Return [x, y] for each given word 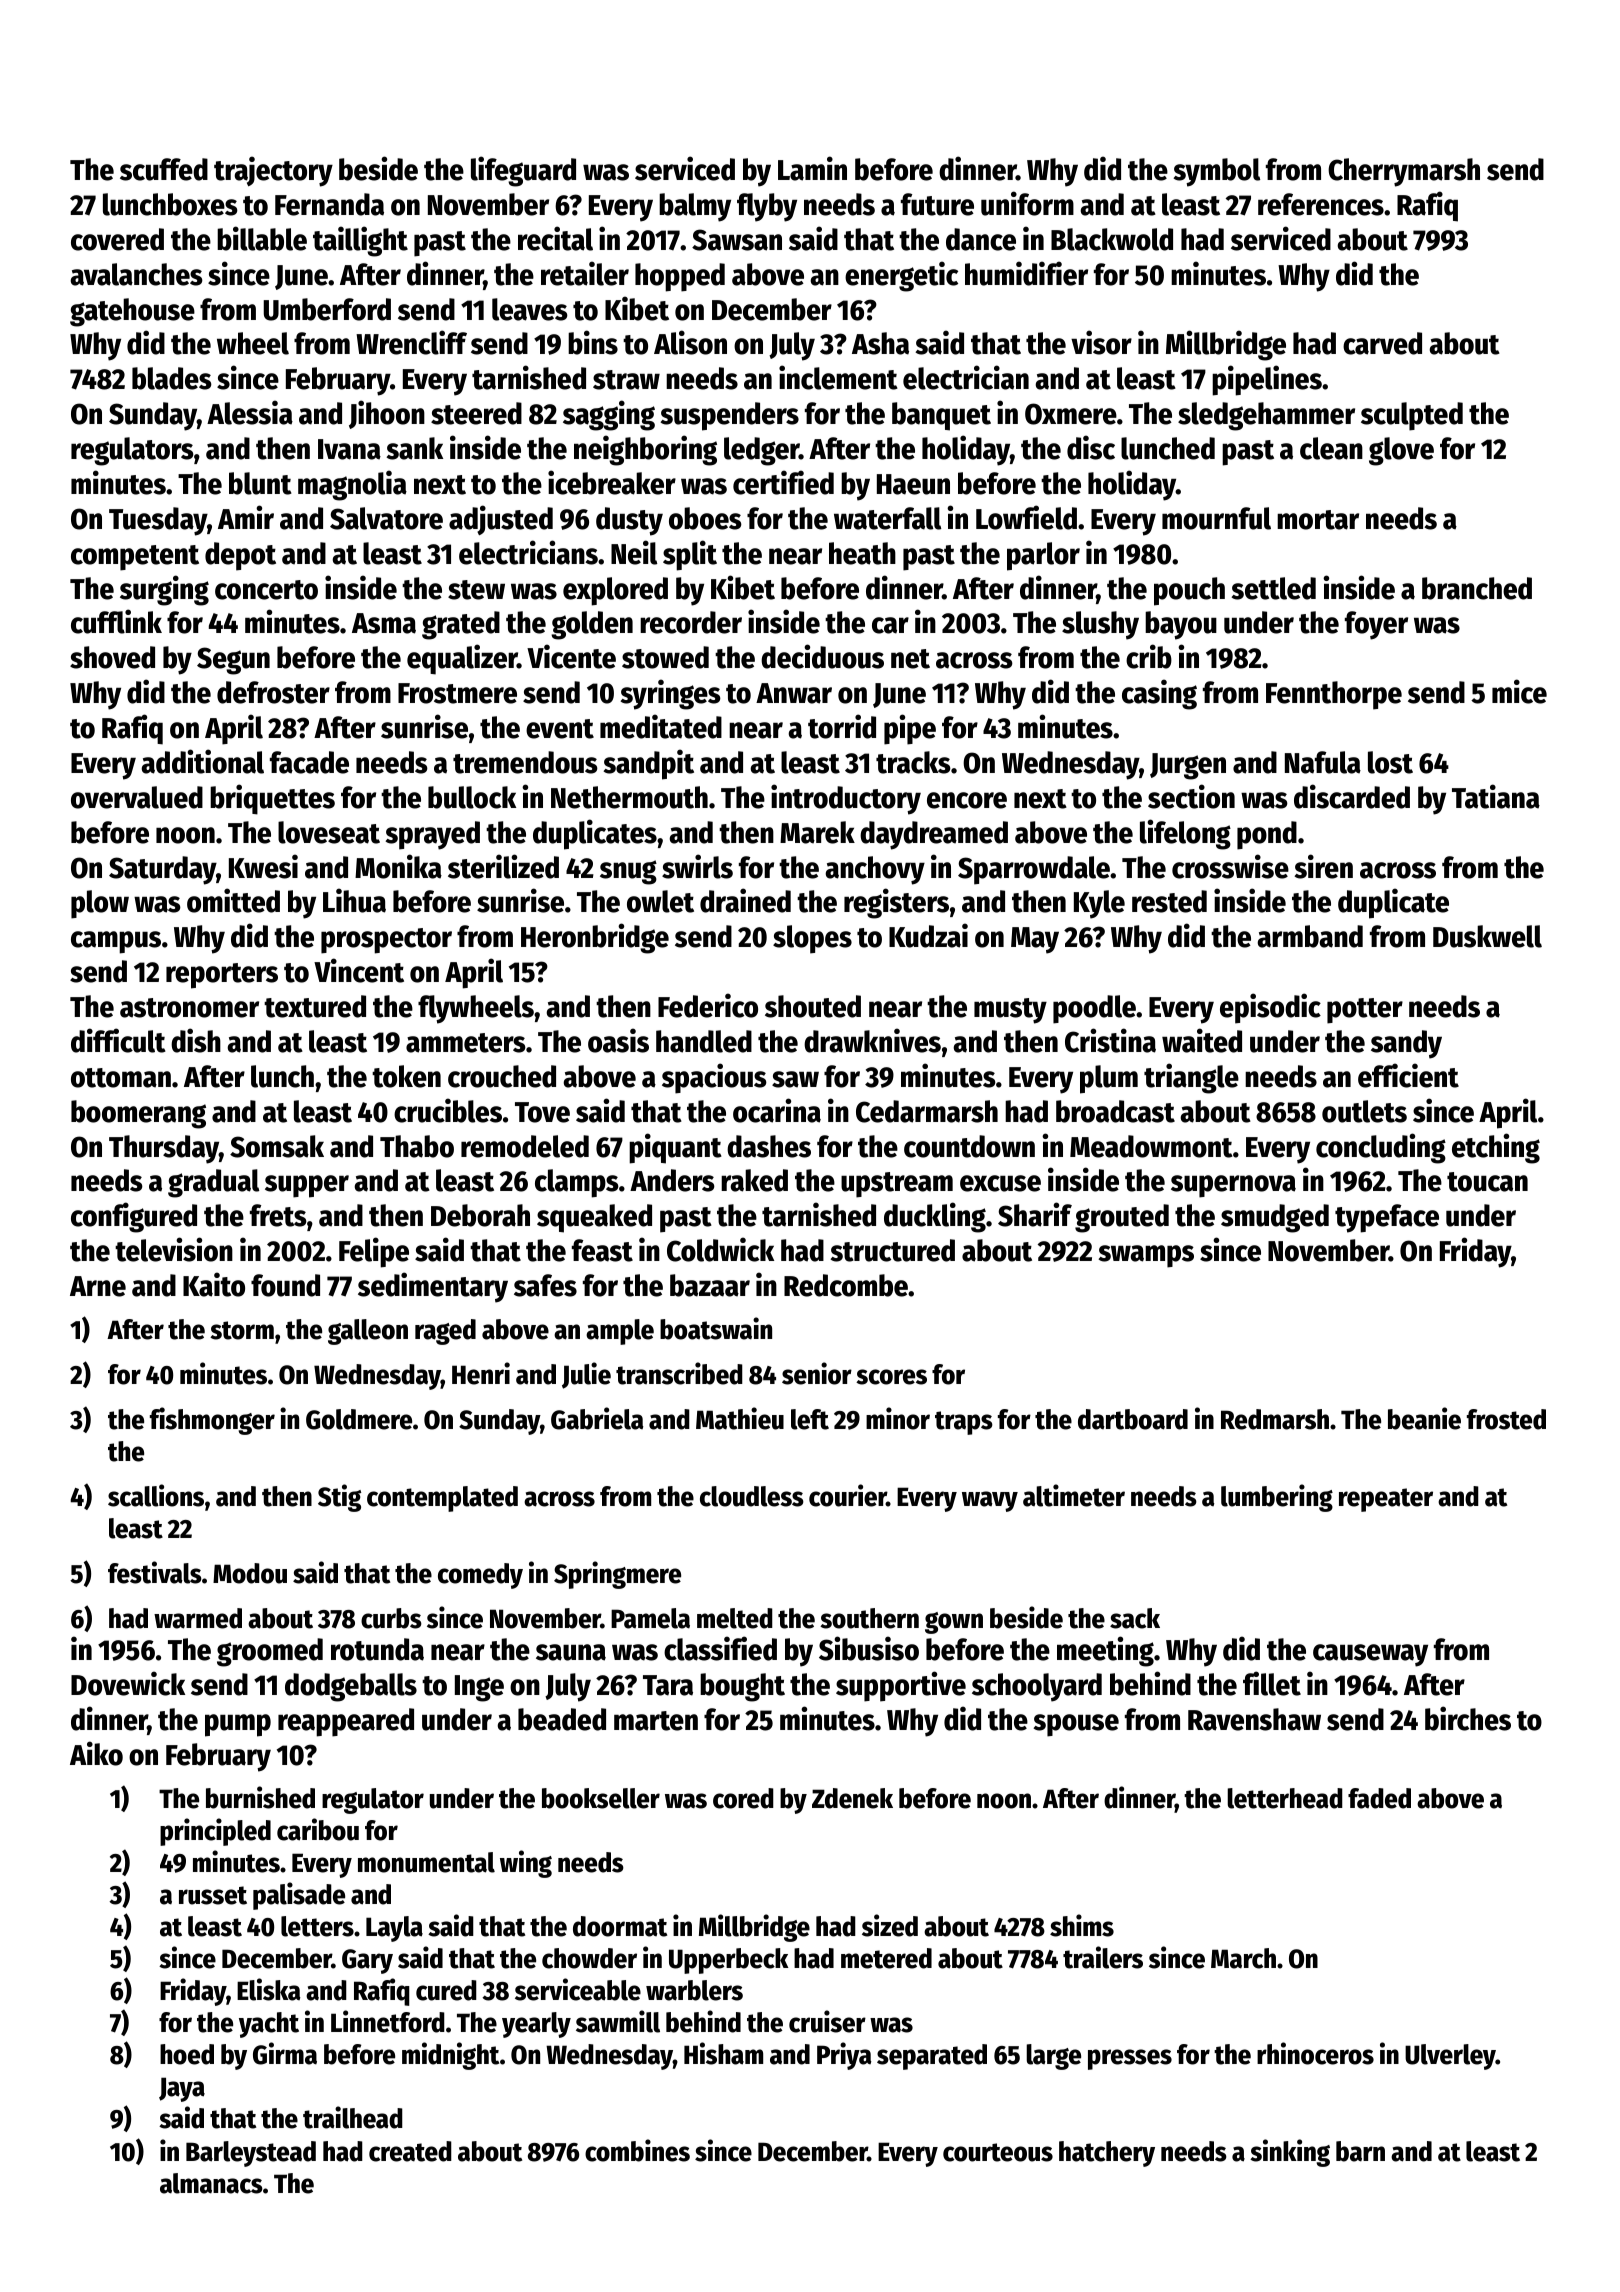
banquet [941, 416]
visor [1101, 342]
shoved [112, 657]
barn [1360, 2151]
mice [1519, 691]
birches [1468, 1718]
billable [262, 238]
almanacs [211, 2183]
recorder [691, 622]
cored [743, 1798]
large [1053, 2057]
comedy [480, 1576]
